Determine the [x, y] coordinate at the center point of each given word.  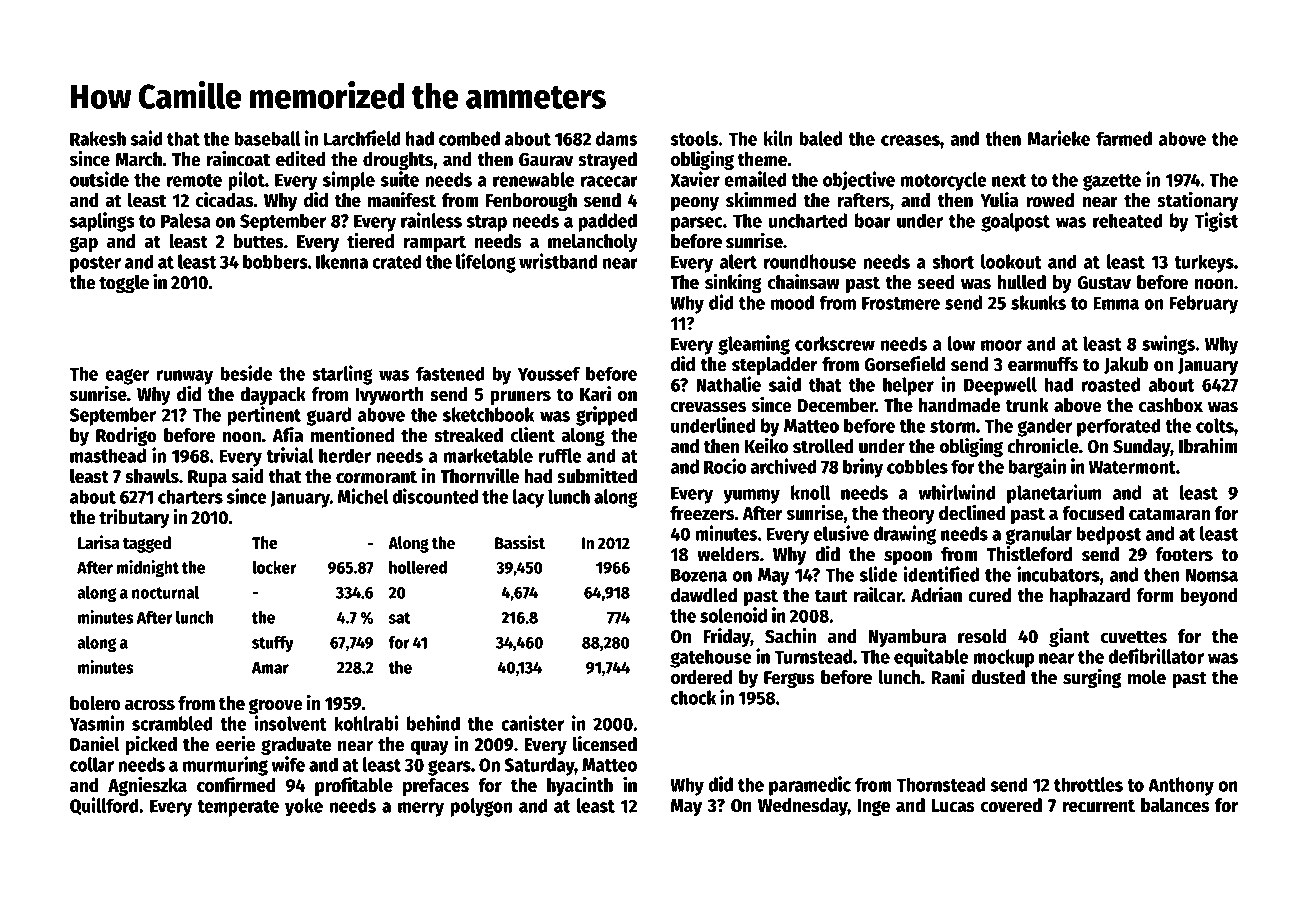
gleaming [754, 345]
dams [616, 138]
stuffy [273, 644]
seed [936, 282]
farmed [1124, 138]
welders [728, 554]
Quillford [104, 806]
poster [95, 264]
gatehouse [711, 658]
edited [301, 159]
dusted [998, 677]
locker [274, 567]
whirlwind [957, 492]
